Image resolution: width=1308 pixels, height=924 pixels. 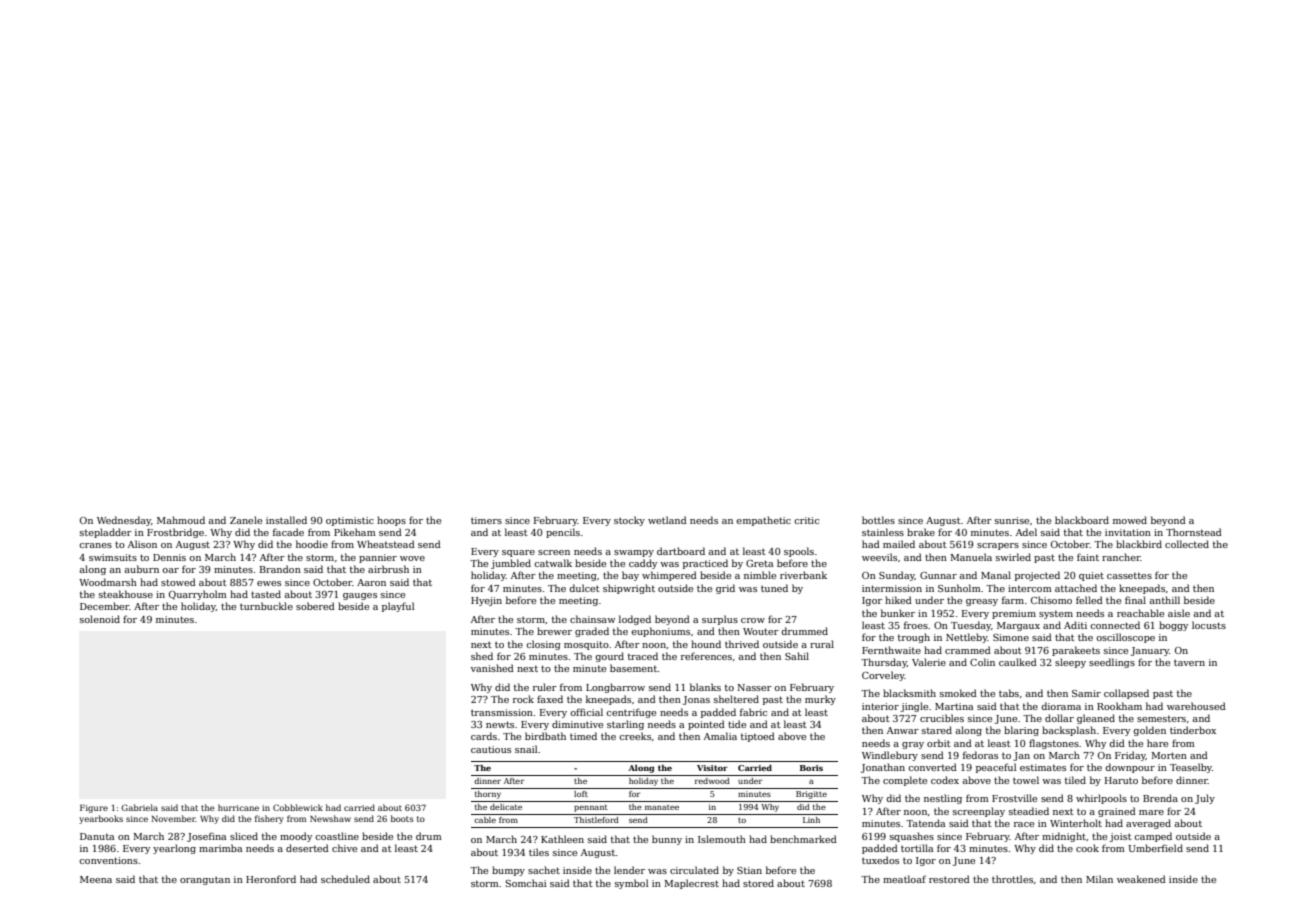 I want to click on collapsed, so click(x=1126, y=694).
